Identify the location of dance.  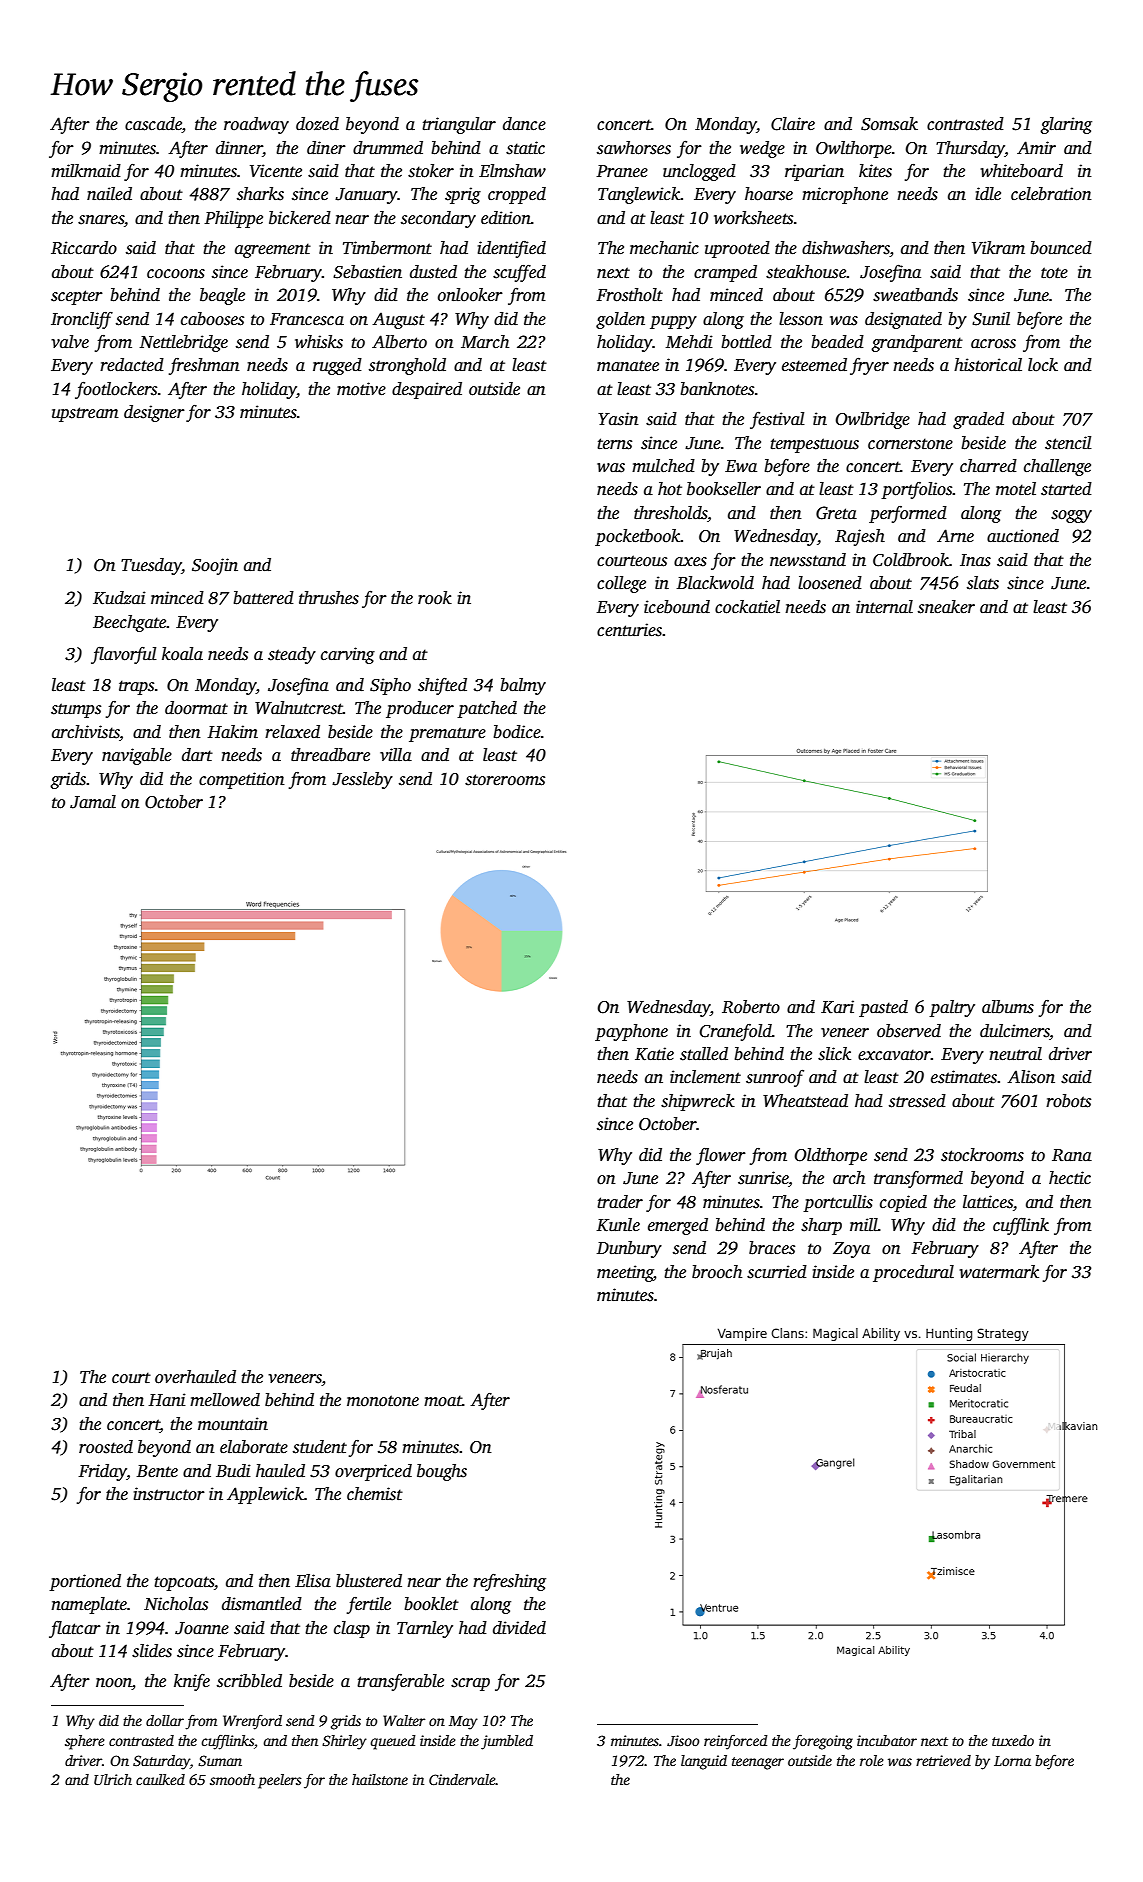
(524, 124).
